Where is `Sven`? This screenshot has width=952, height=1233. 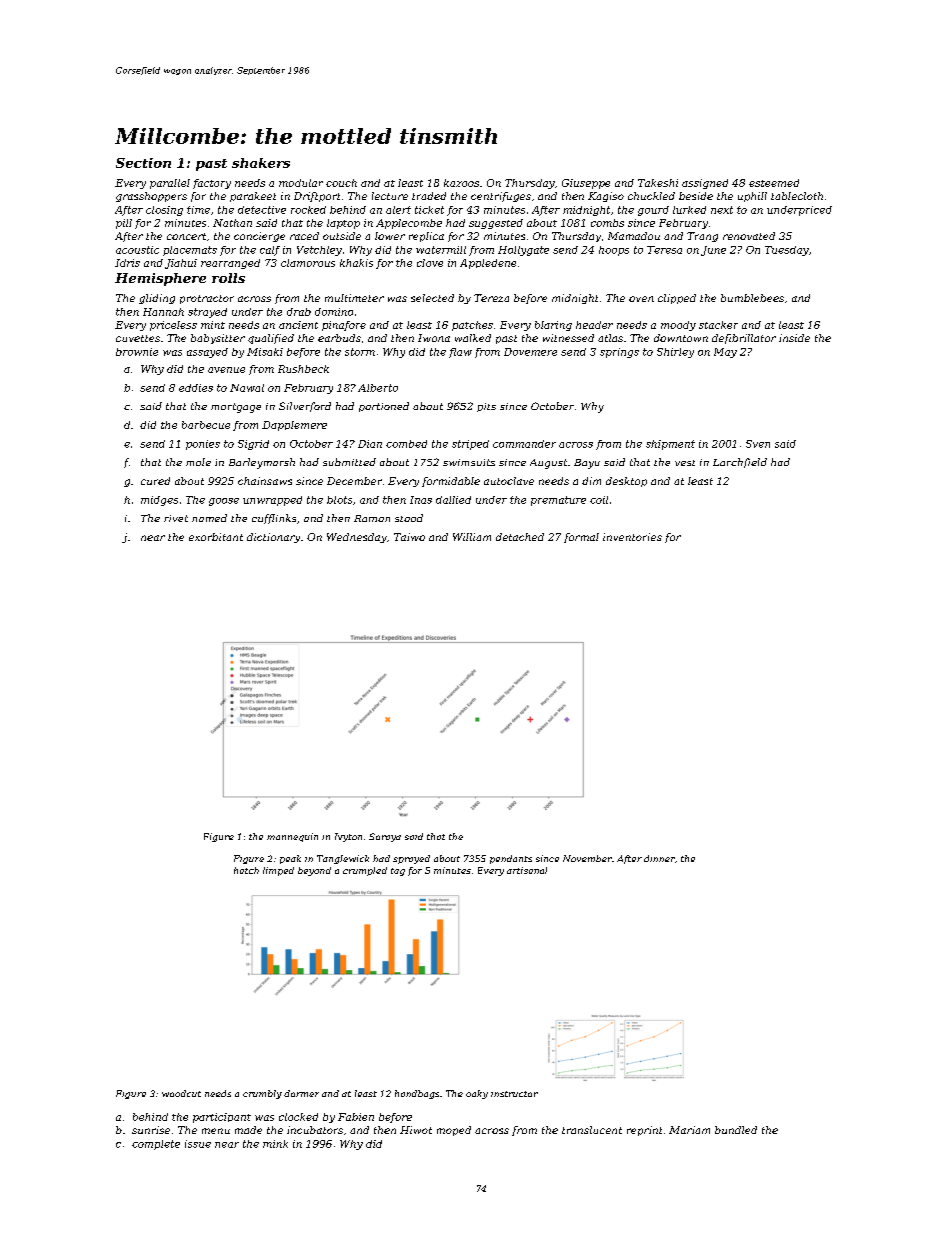
Sven is located at coordinates (758, 444).
